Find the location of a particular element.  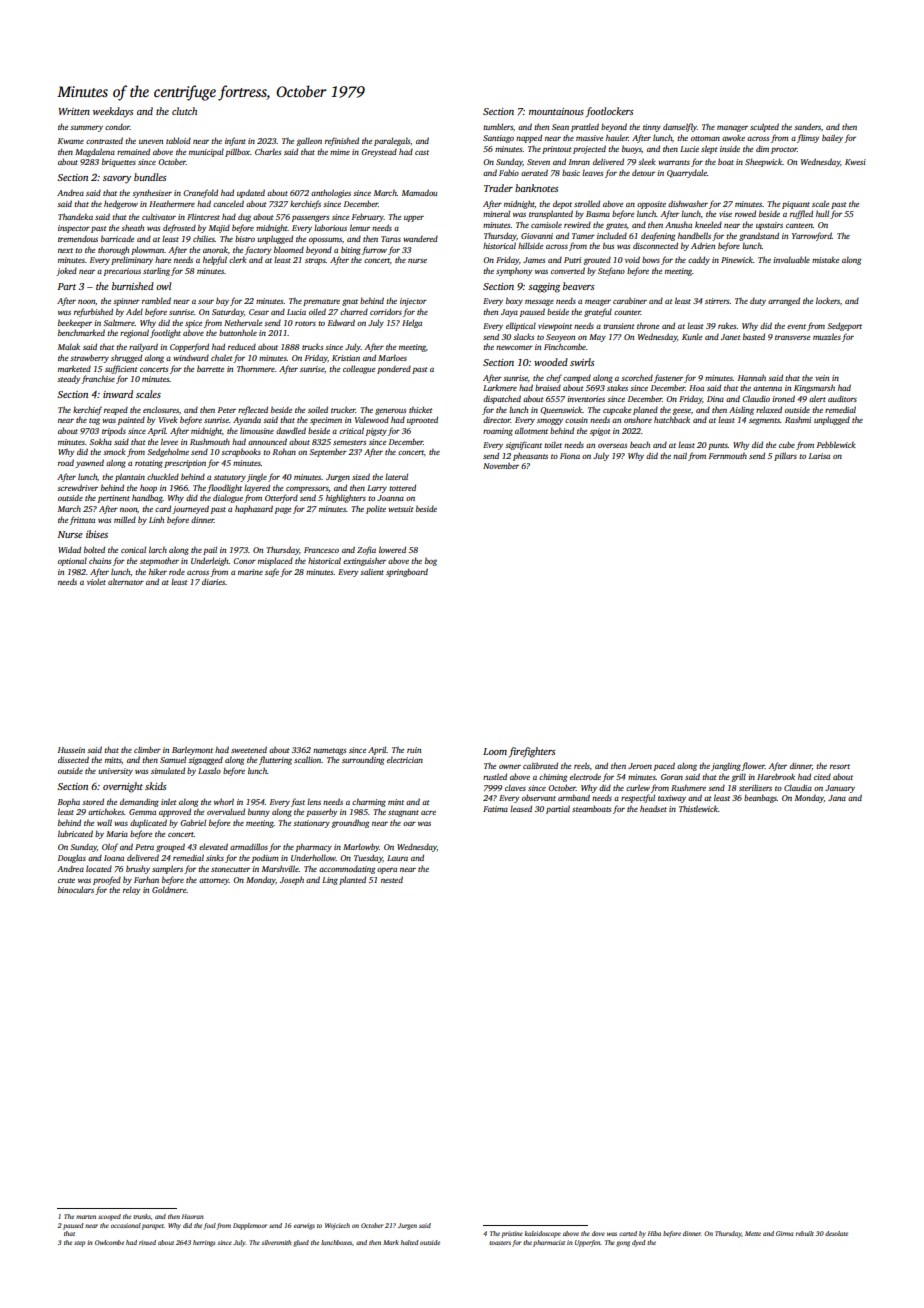

rinsed is located at coordinates (147, 1242).
